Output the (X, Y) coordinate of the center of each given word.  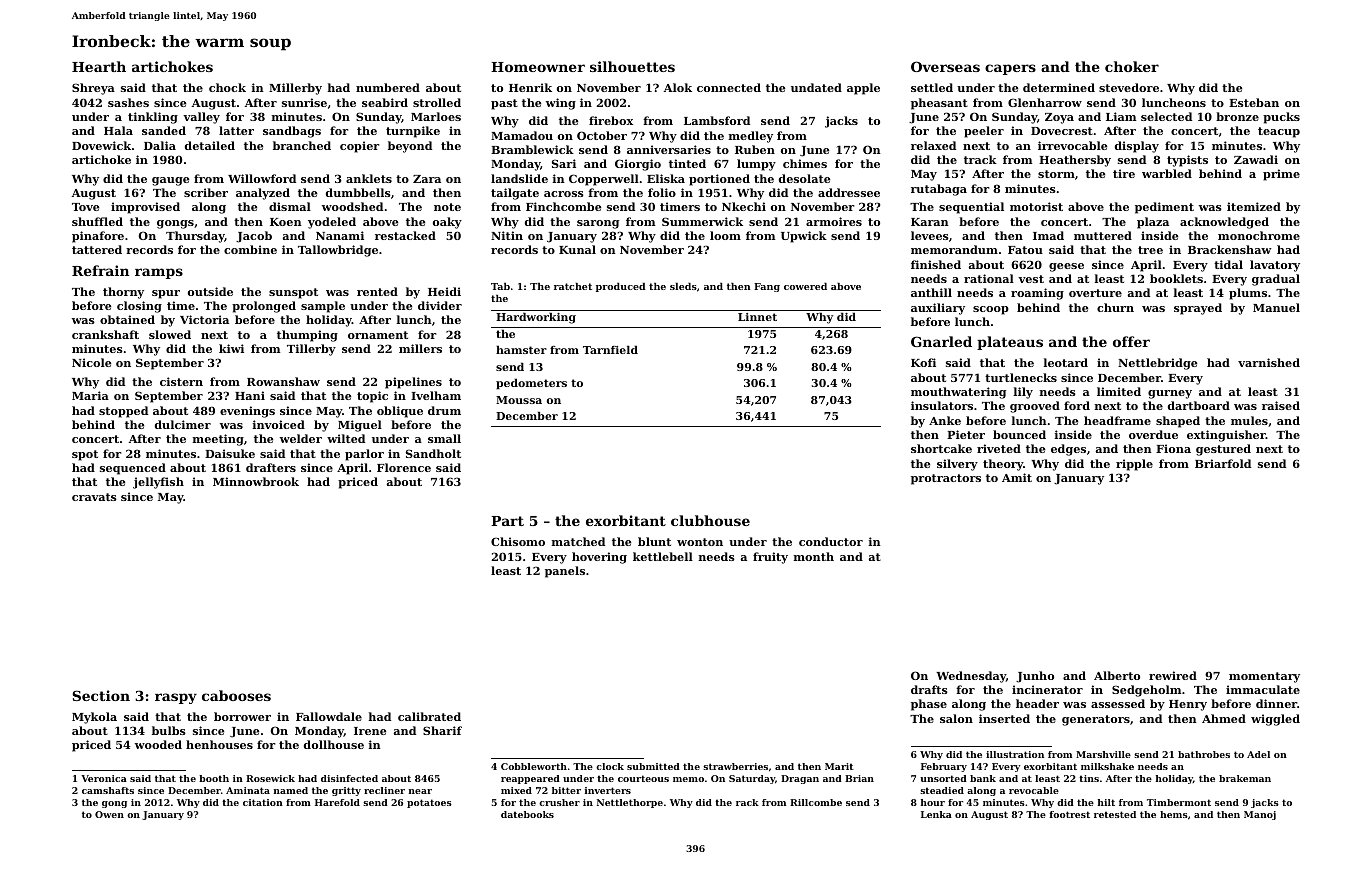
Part (507, 521)
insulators (942, 405)
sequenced (133, 469)
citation (263, 802)
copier (359, 147)
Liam (1121, 116)
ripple (1134, 465)
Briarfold (1223, 463)
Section (101, 695)
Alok (678, 87)
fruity (770, 558)
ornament (378, 335)
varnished (1269, 362)
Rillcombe (816, 802)
